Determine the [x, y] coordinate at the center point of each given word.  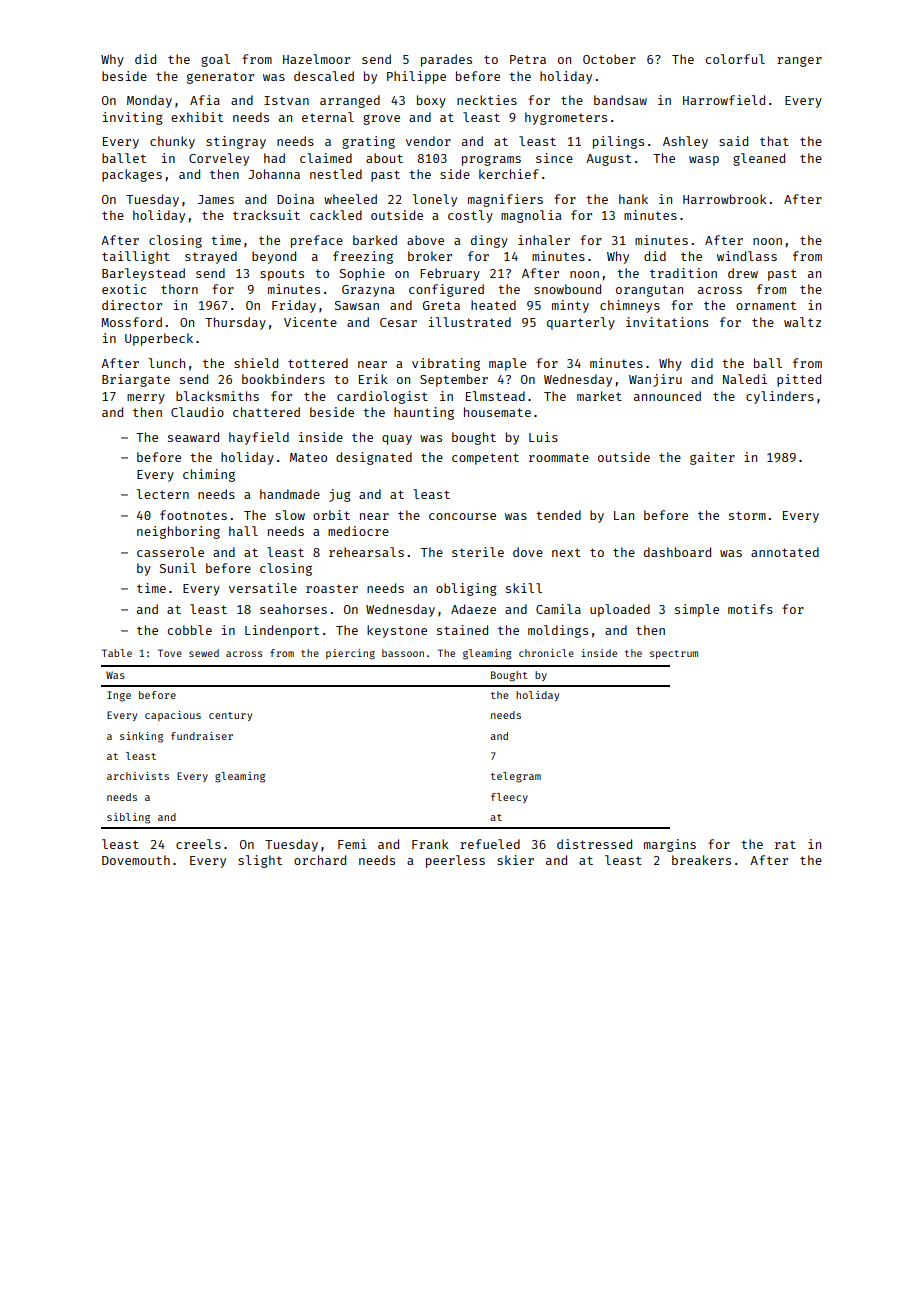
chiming [209, 475]
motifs [750, 609]
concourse [462, 516]
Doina [295, 199]
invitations [667, 322]
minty [570, 306]
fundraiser [202, 736]
